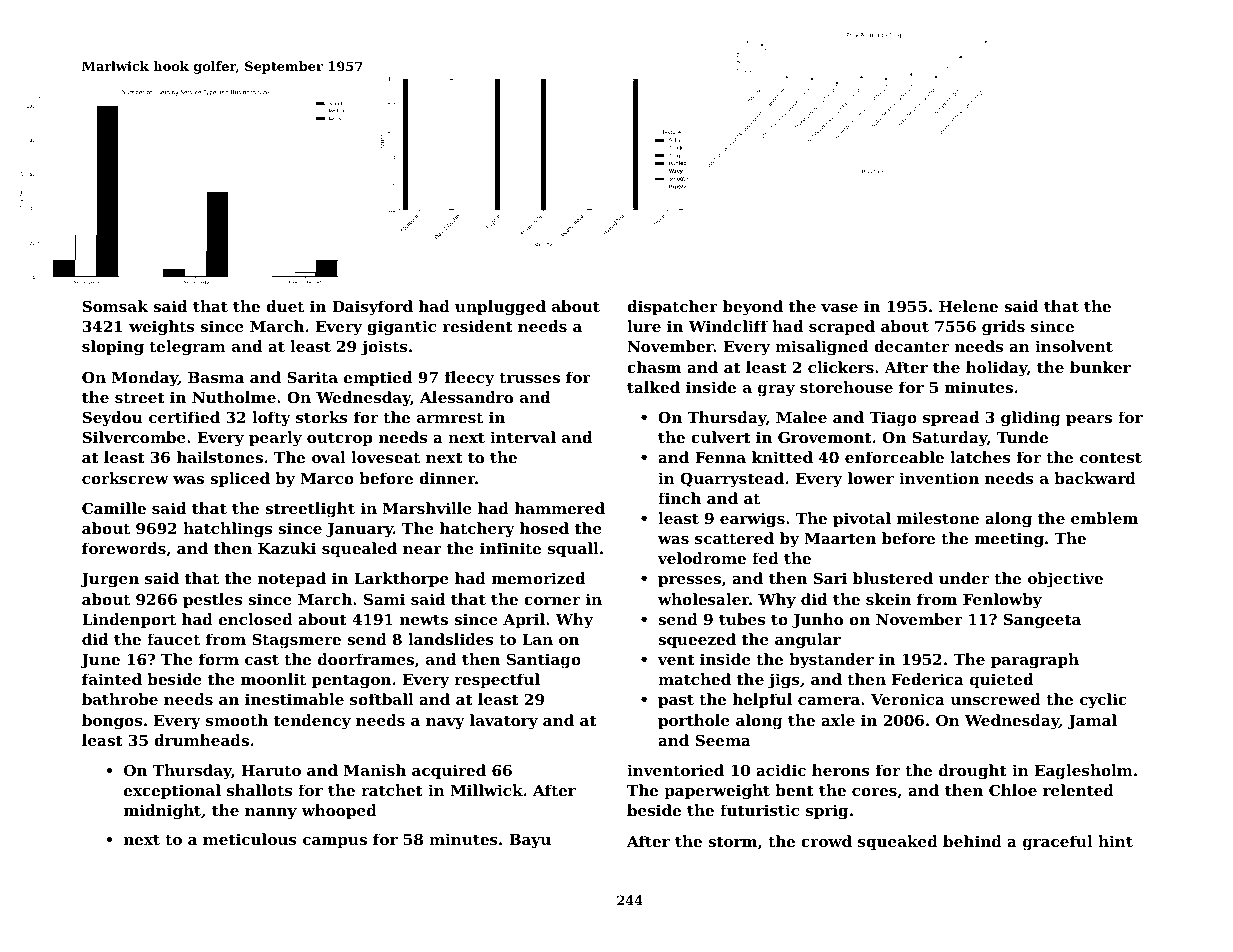 The width and height of the screenshot is (1233, 952). What do you see at coordinates (359, 549) in the screenshot?
I see `squealed` at bounding box center [359, 549].
